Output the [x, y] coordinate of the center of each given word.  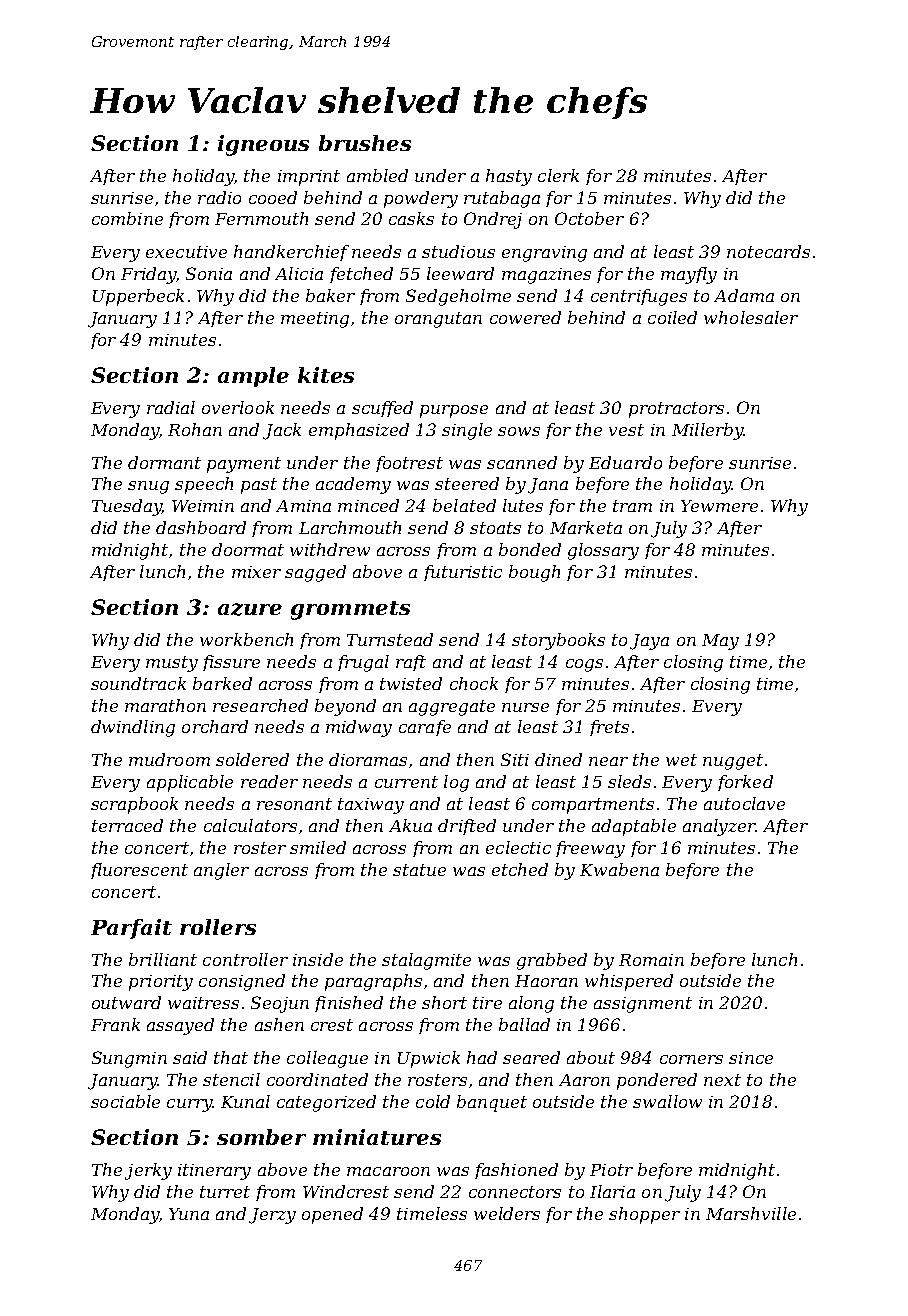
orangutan [438, 320]
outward [126, 1002]
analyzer [719, 827]
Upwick [429, 1059]
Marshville [751, 1213]
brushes [365, 143]
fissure [231, 663]
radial [171, 407]
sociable [125, 1101]
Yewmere [719, 506]
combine [127, 218]
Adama [744, 295]
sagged [315, 573]
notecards [768, 251]
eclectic [518, 847]
